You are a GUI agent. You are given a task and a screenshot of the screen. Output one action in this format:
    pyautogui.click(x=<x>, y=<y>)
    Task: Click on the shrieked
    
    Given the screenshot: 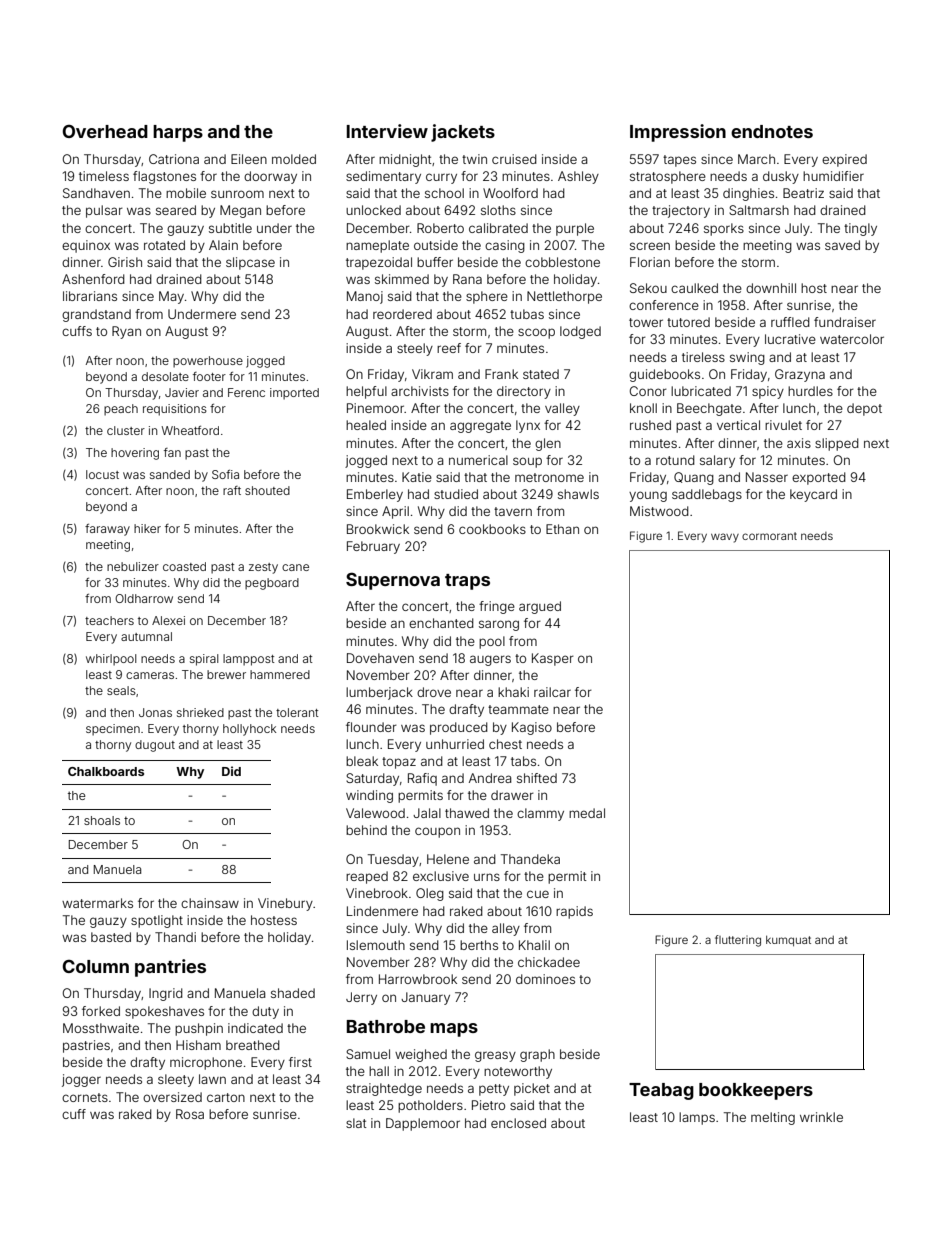 What is the action you would take?
    pyautogui.click(x=200, y=712)
